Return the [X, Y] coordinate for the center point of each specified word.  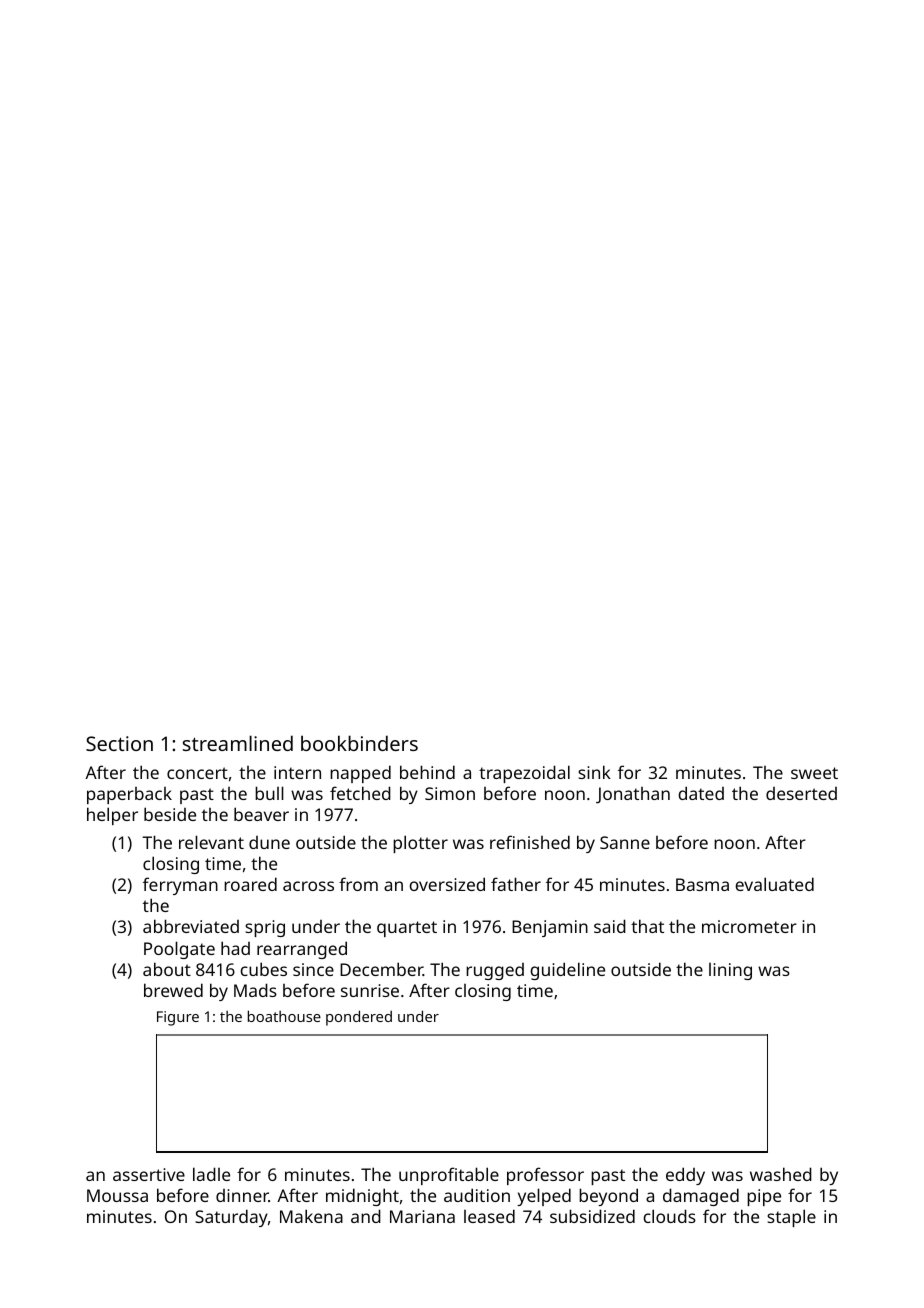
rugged [495, 971]
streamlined [238, 743]
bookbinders [359, 743]
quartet [407, 929]
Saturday [231, 1218]
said [610, 926]
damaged [701, 1197]
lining [730, 971]
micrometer [749, 926]
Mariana [422, 1216]
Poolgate [179, 950]
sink [594, 772]
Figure [178, 1018]
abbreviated [191, 926]
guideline [567, 971]
